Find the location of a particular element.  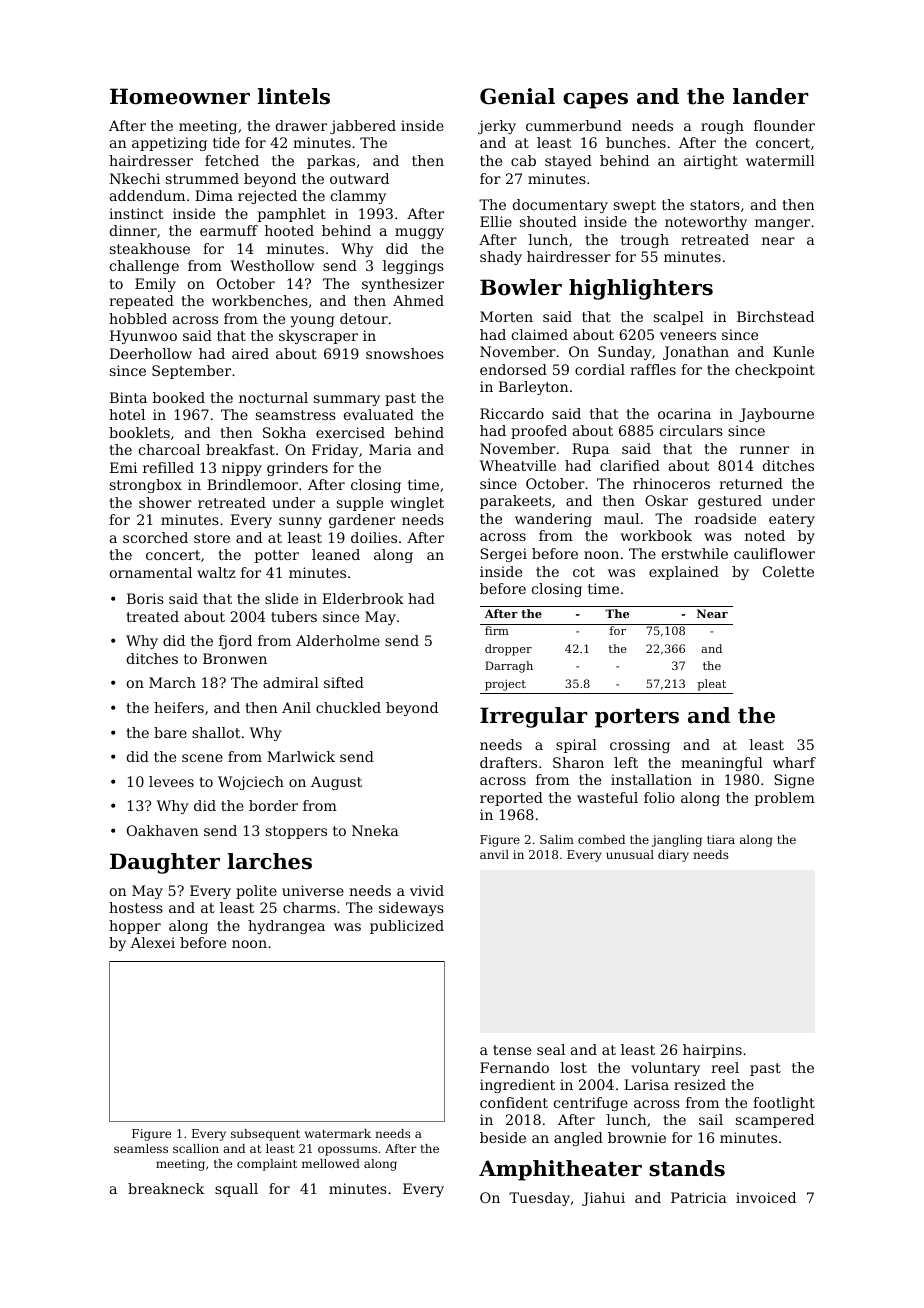

jerky is located at coordinates (497, 127).
